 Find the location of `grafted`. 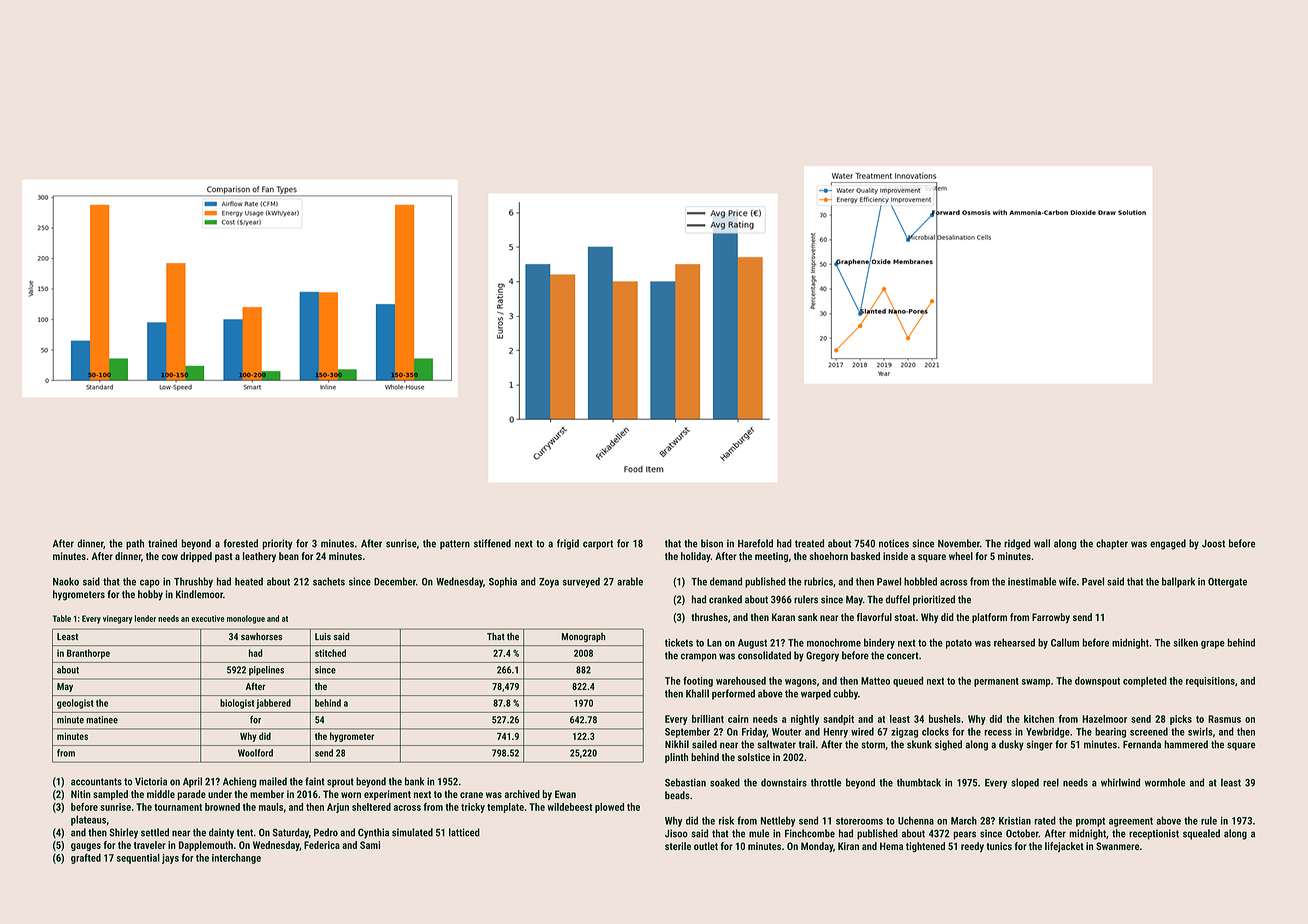

grafted is located at coordinates (86, 858).
